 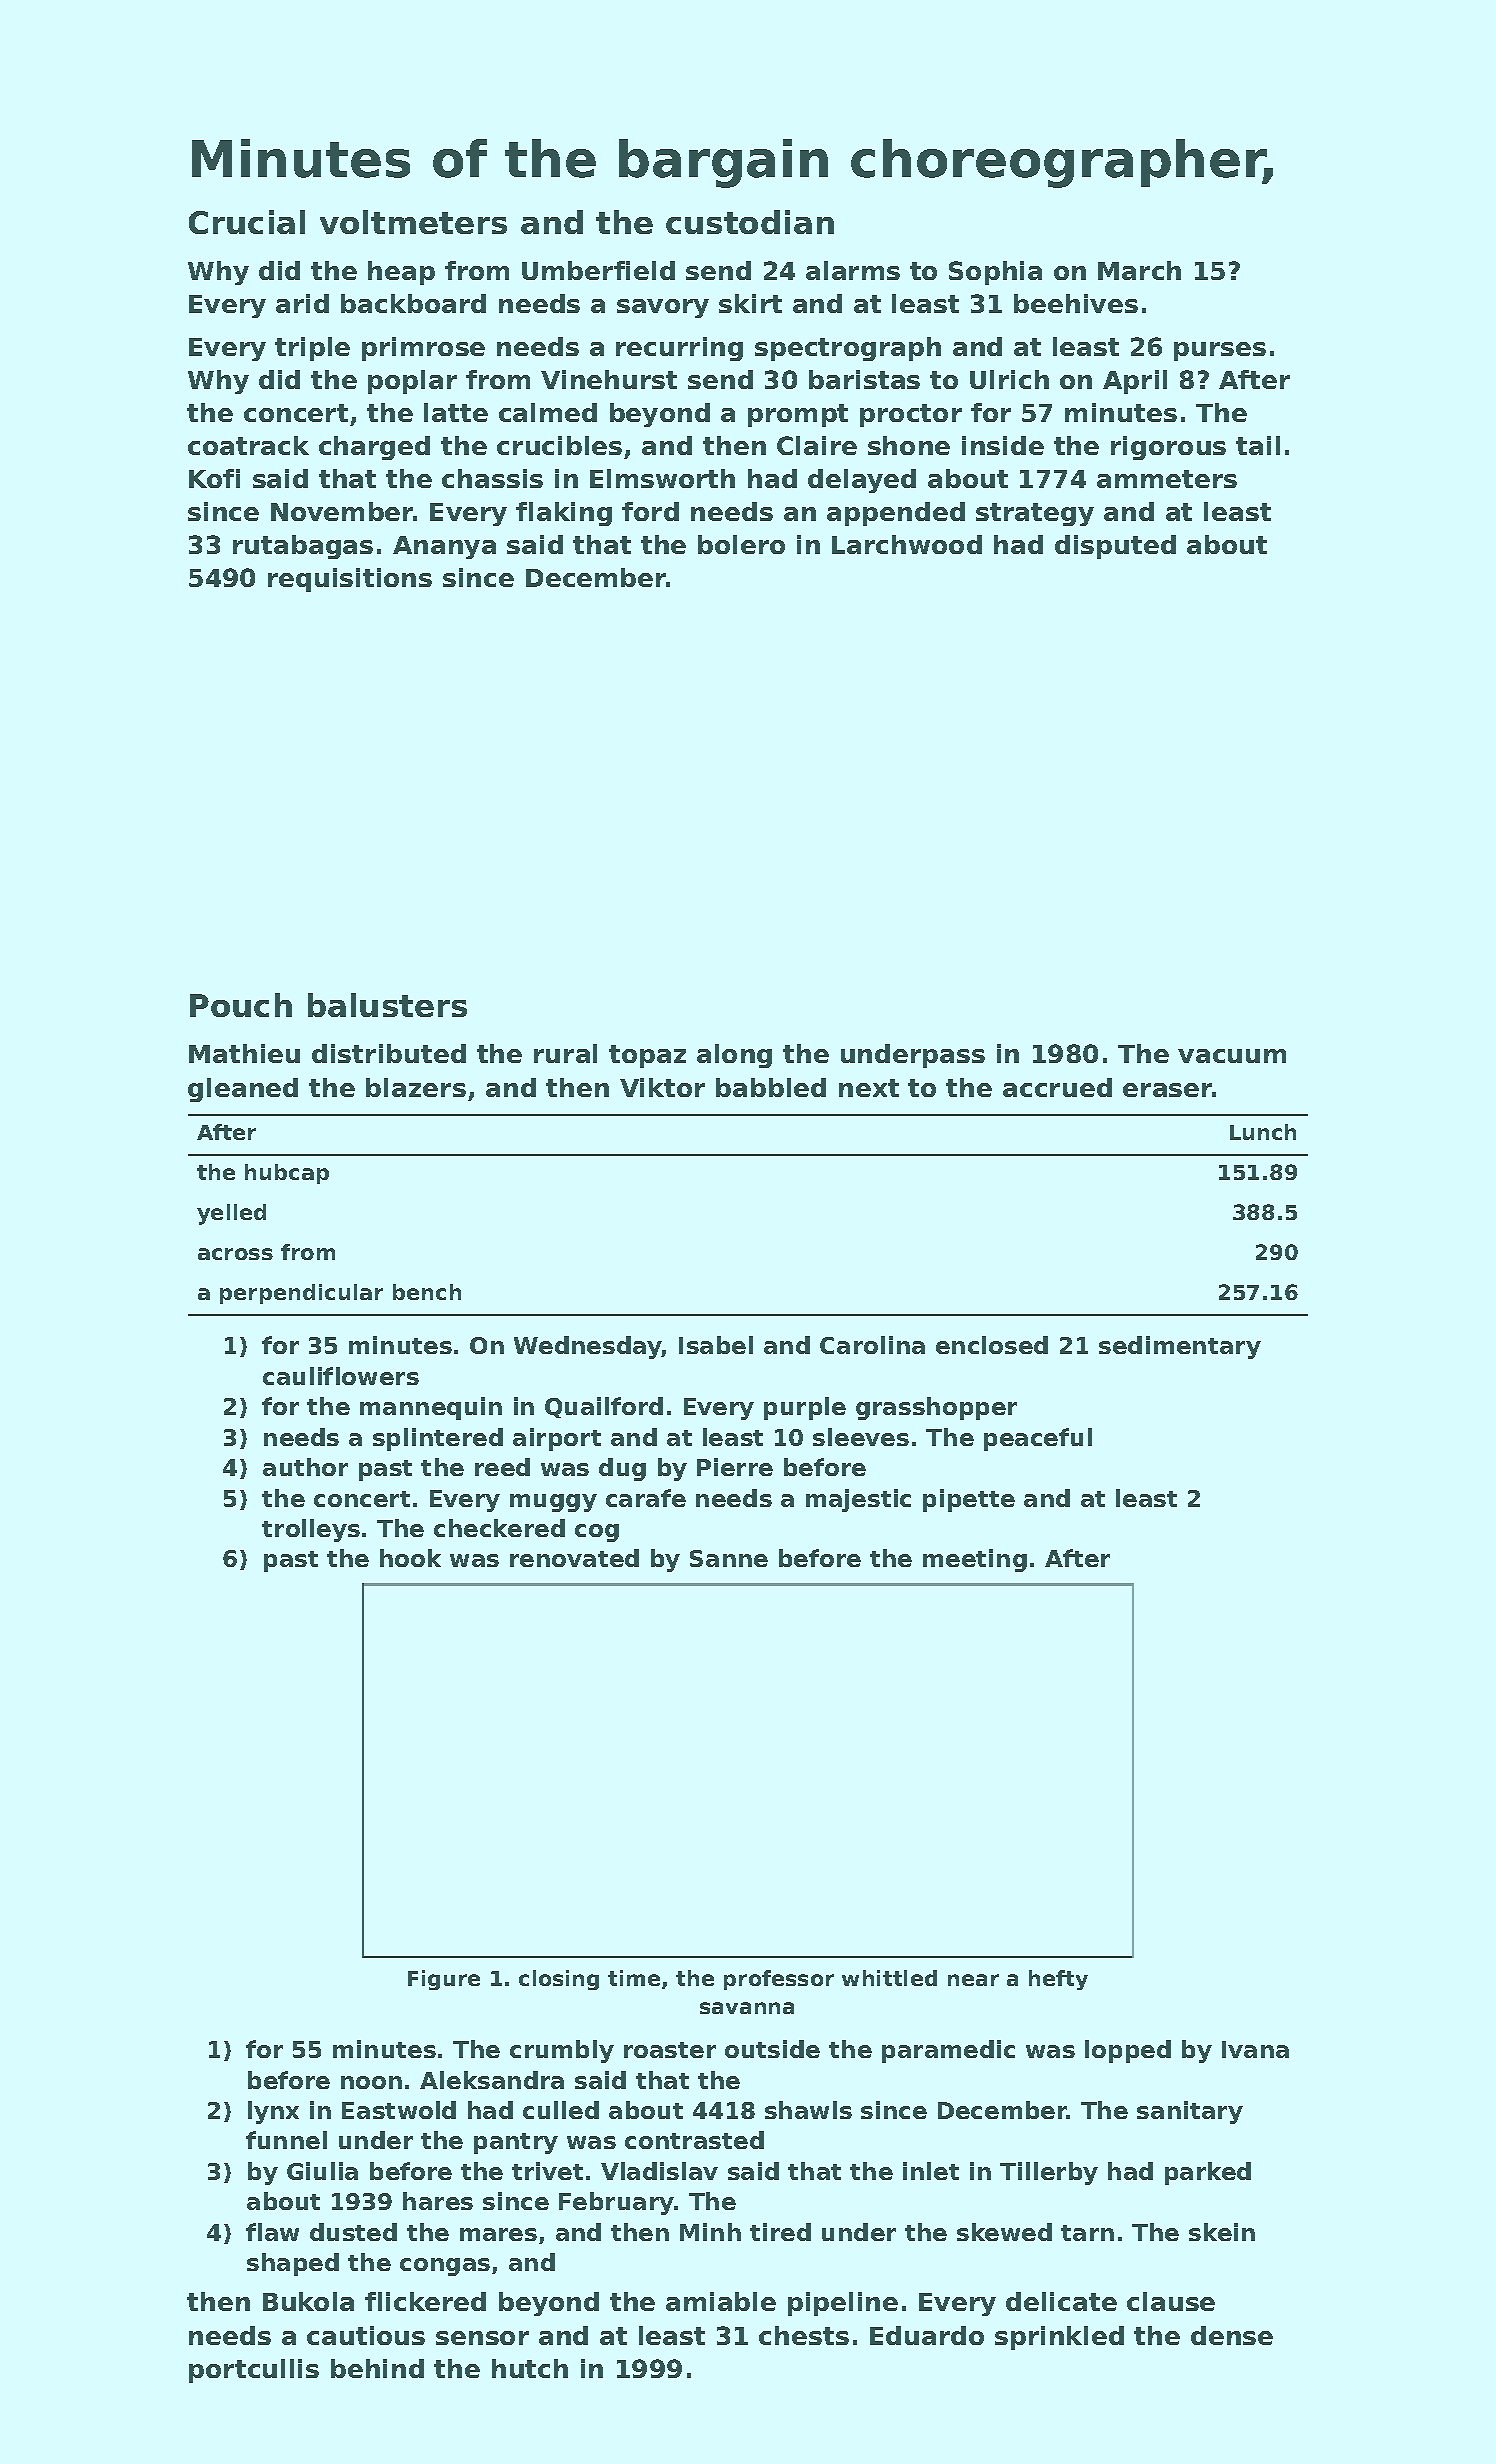 I want to click on amiable, so click(x=721, y=2301).
